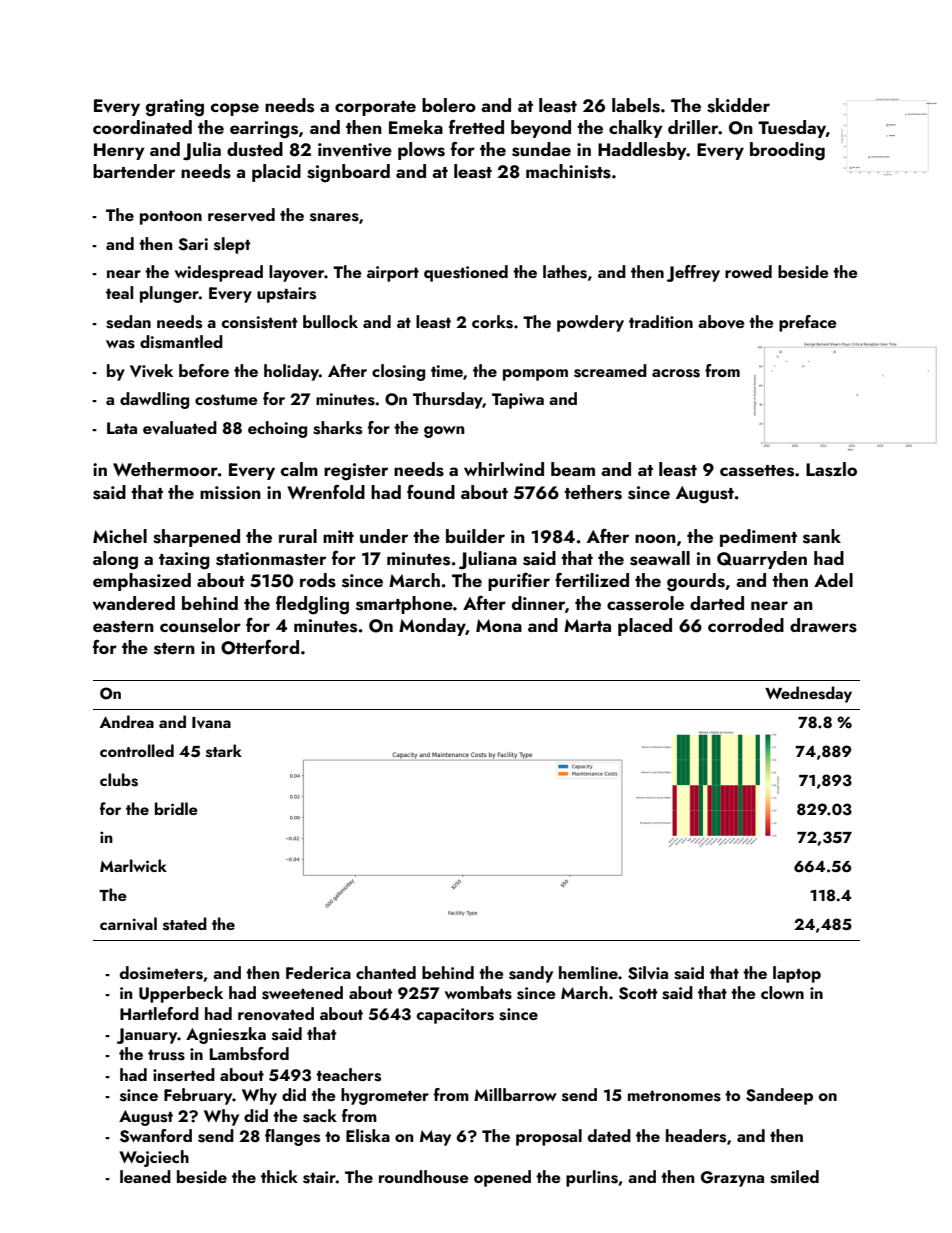  I want to click on Ivana, so click(211, 723).
